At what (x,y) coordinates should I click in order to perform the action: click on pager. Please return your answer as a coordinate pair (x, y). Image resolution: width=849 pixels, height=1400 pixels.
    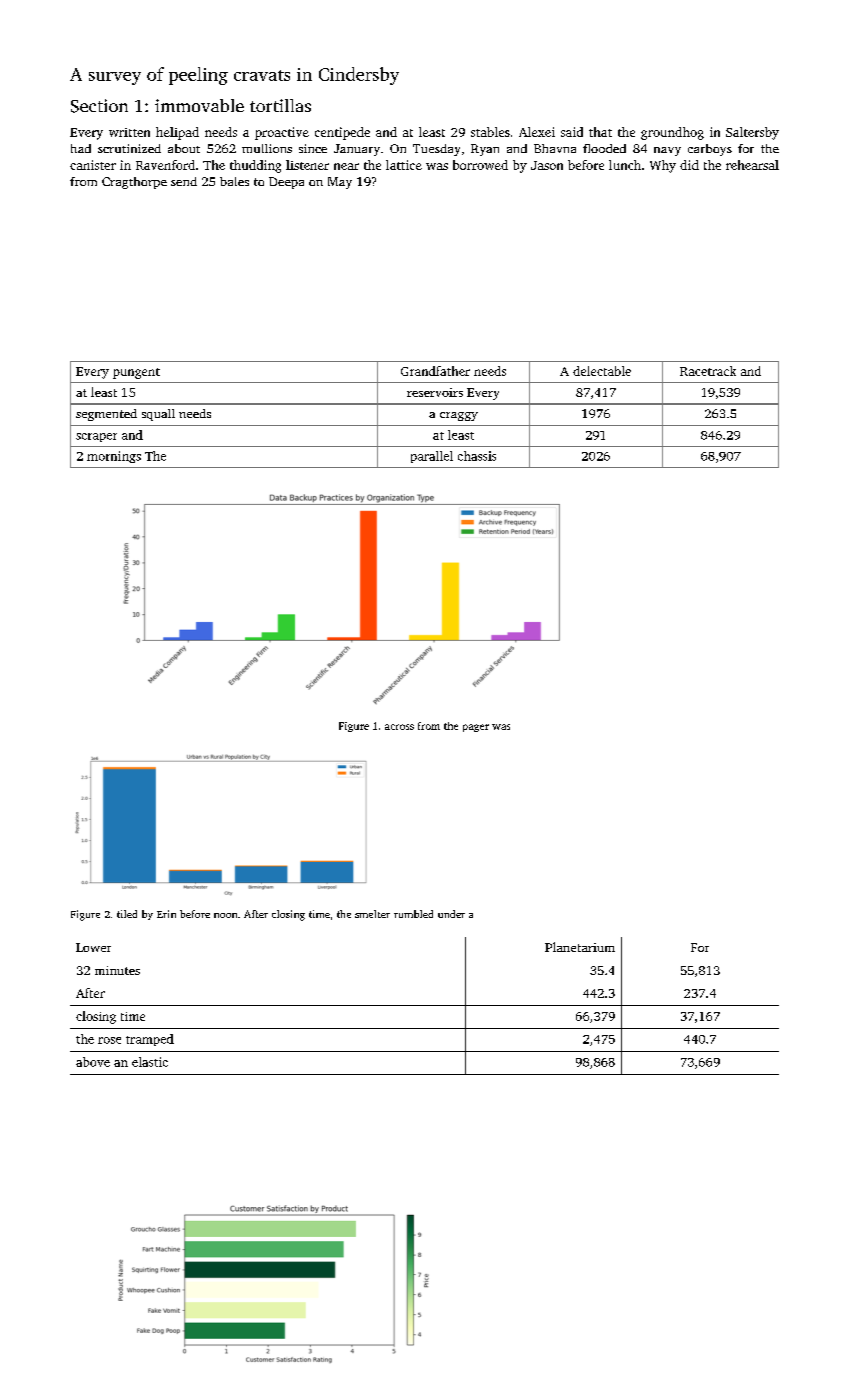
    Looking at the image, I should click on (476, 728).
